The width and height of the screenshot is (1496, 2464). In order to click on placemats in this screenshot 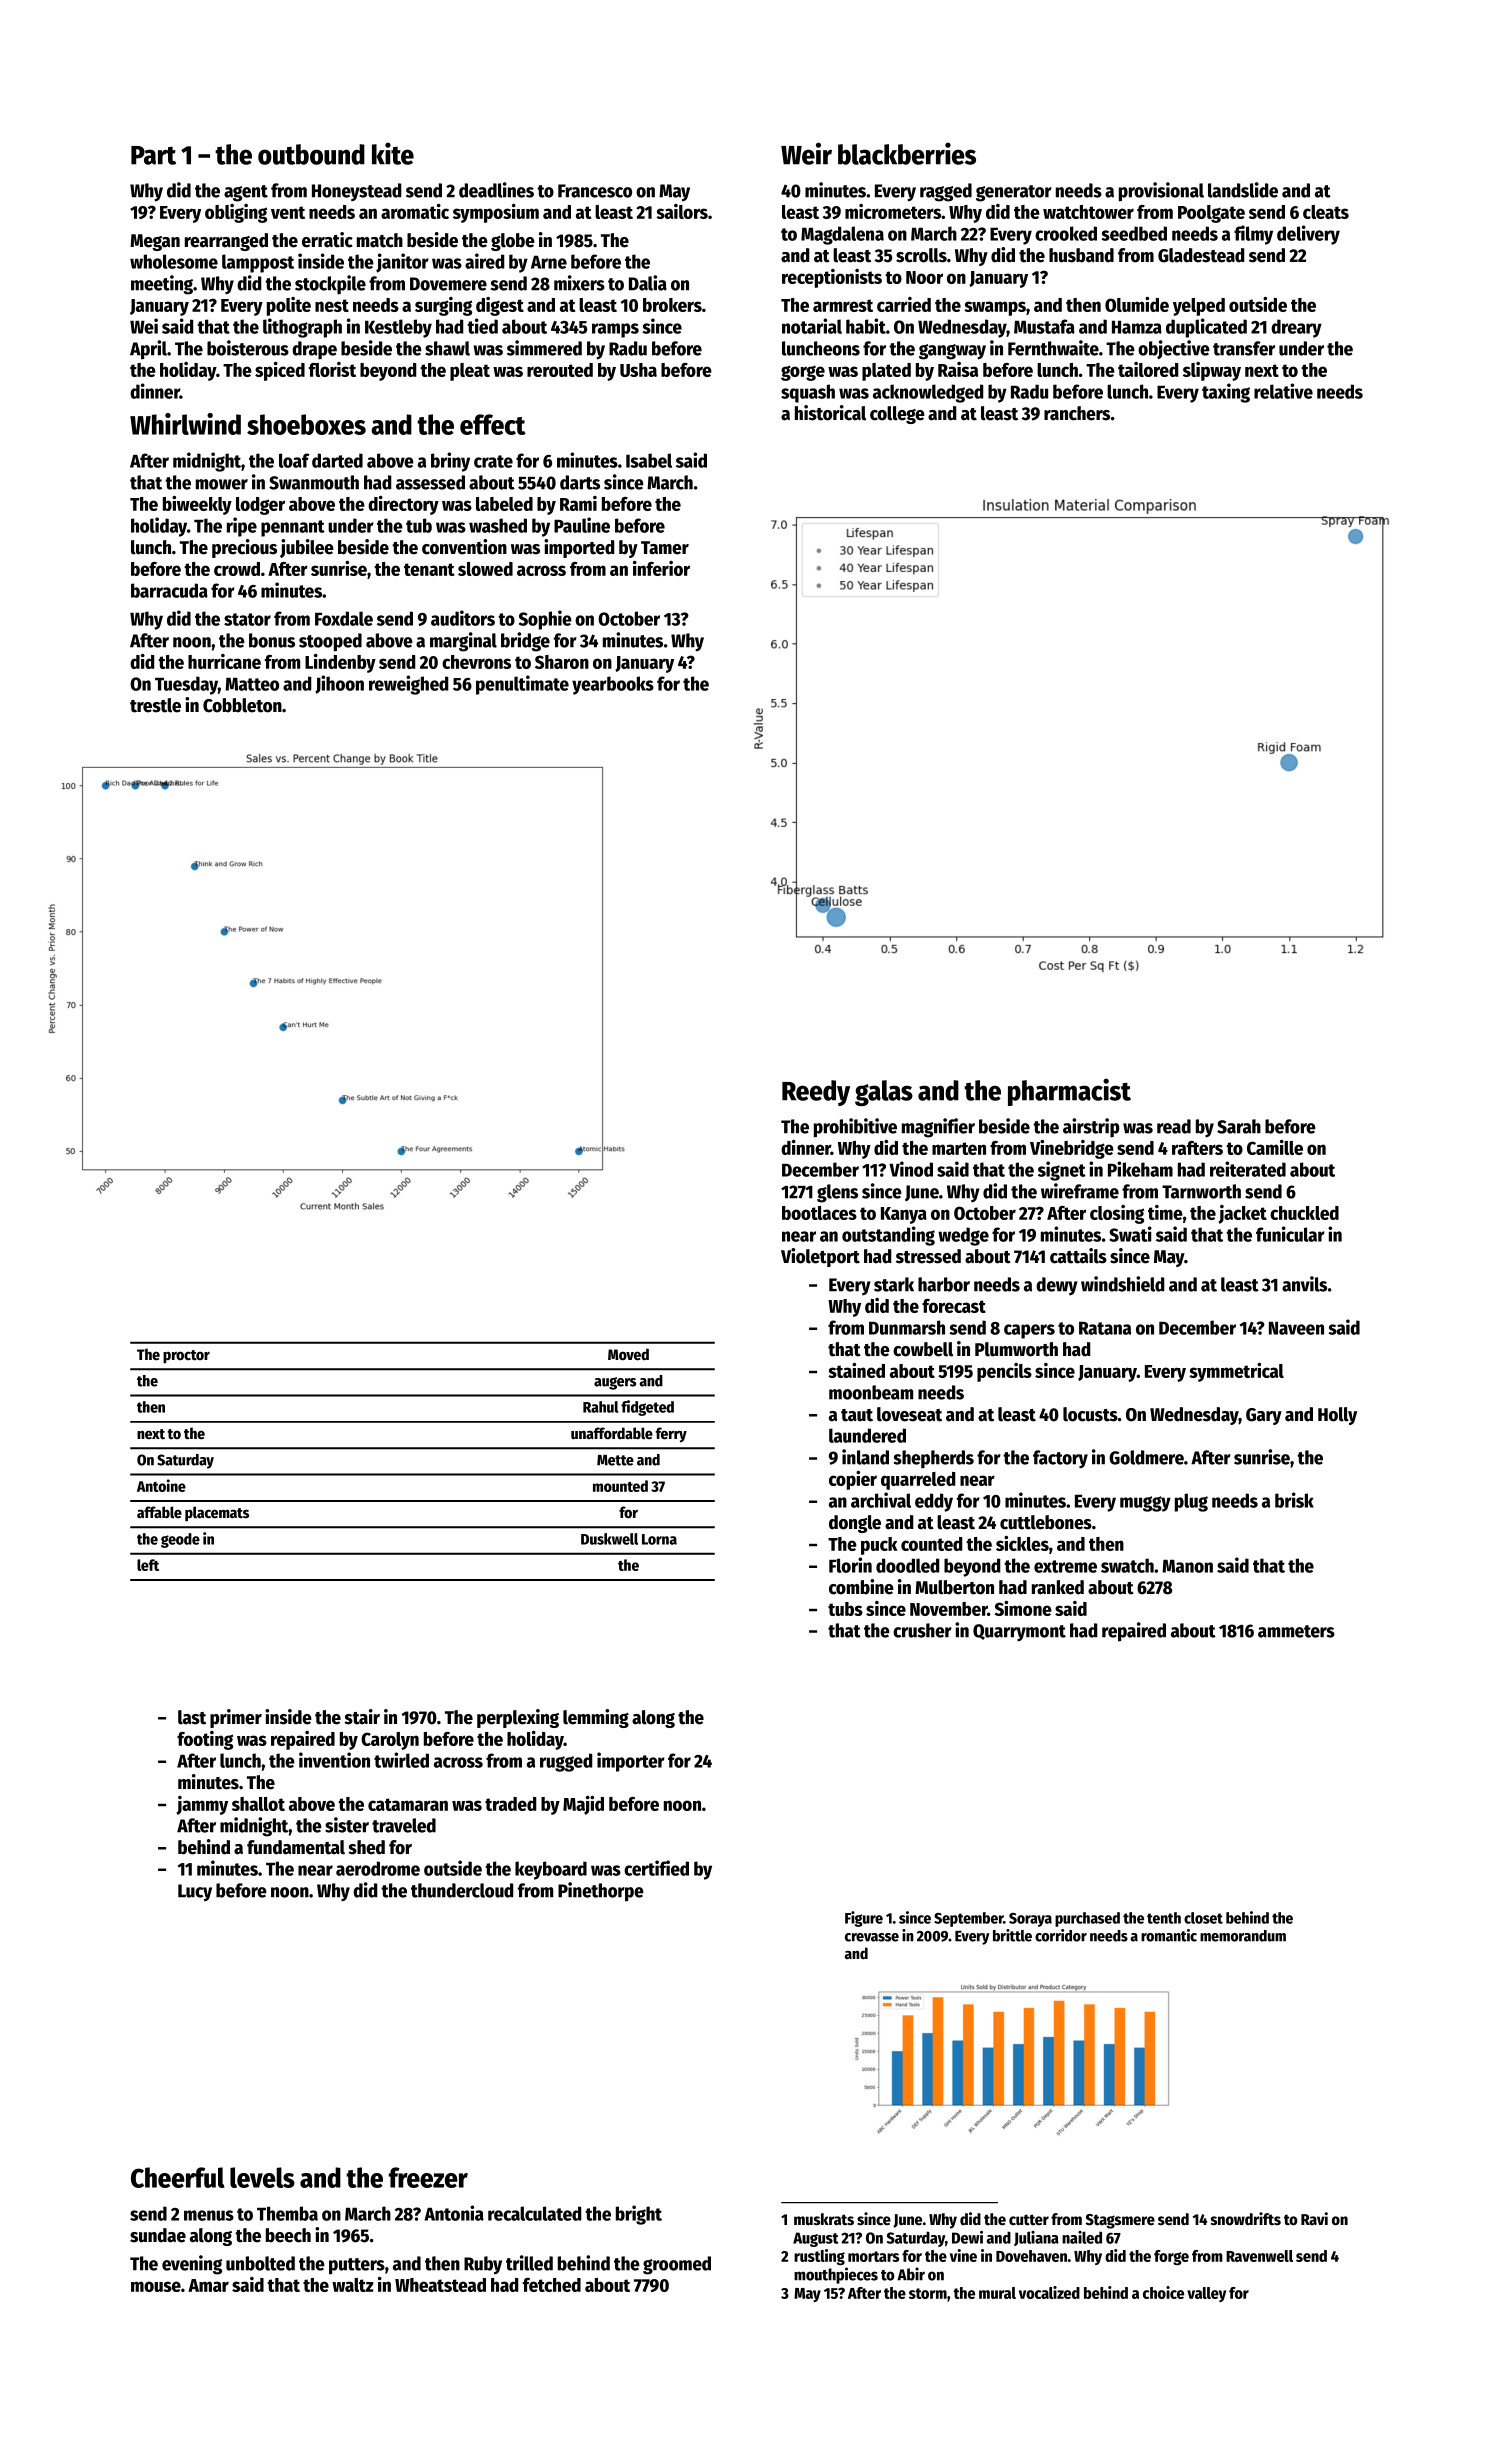, I will do `click(217, 1514)`.
